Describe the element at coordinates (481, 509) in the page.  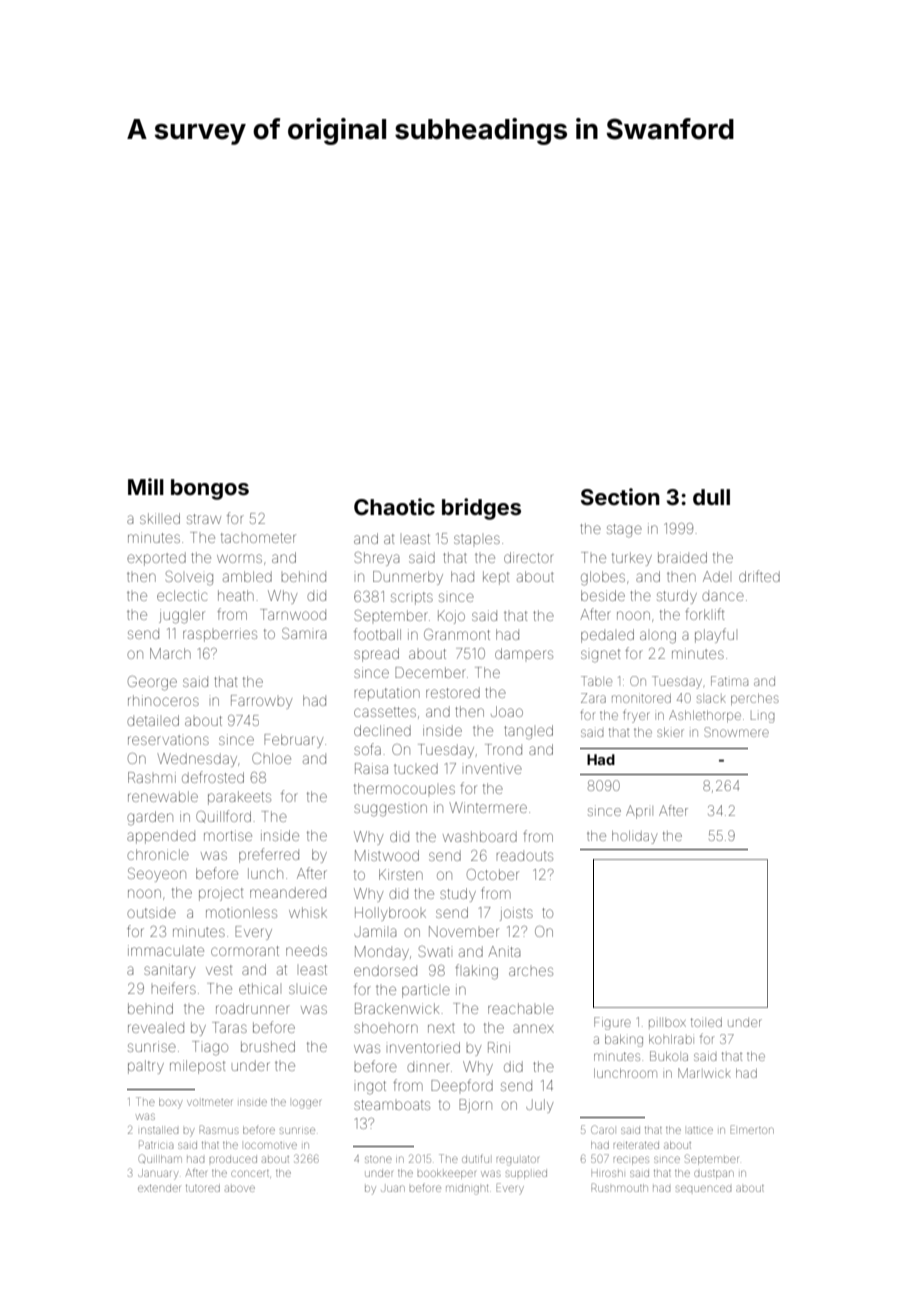
I see `bridges` at that location.
